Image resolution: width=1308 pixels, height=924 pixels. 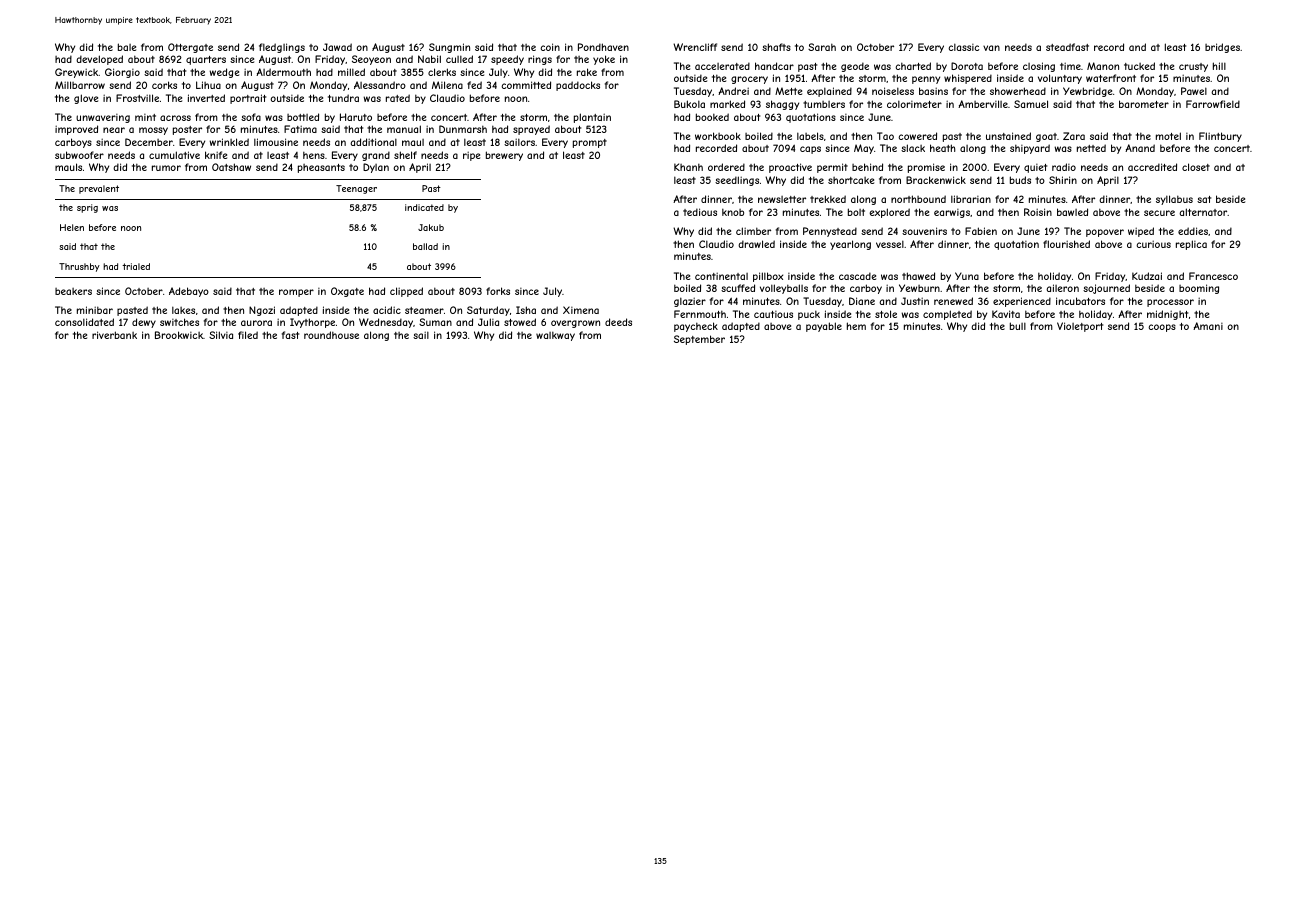 I want to click on Greywick, so click(x=77, y=73).
